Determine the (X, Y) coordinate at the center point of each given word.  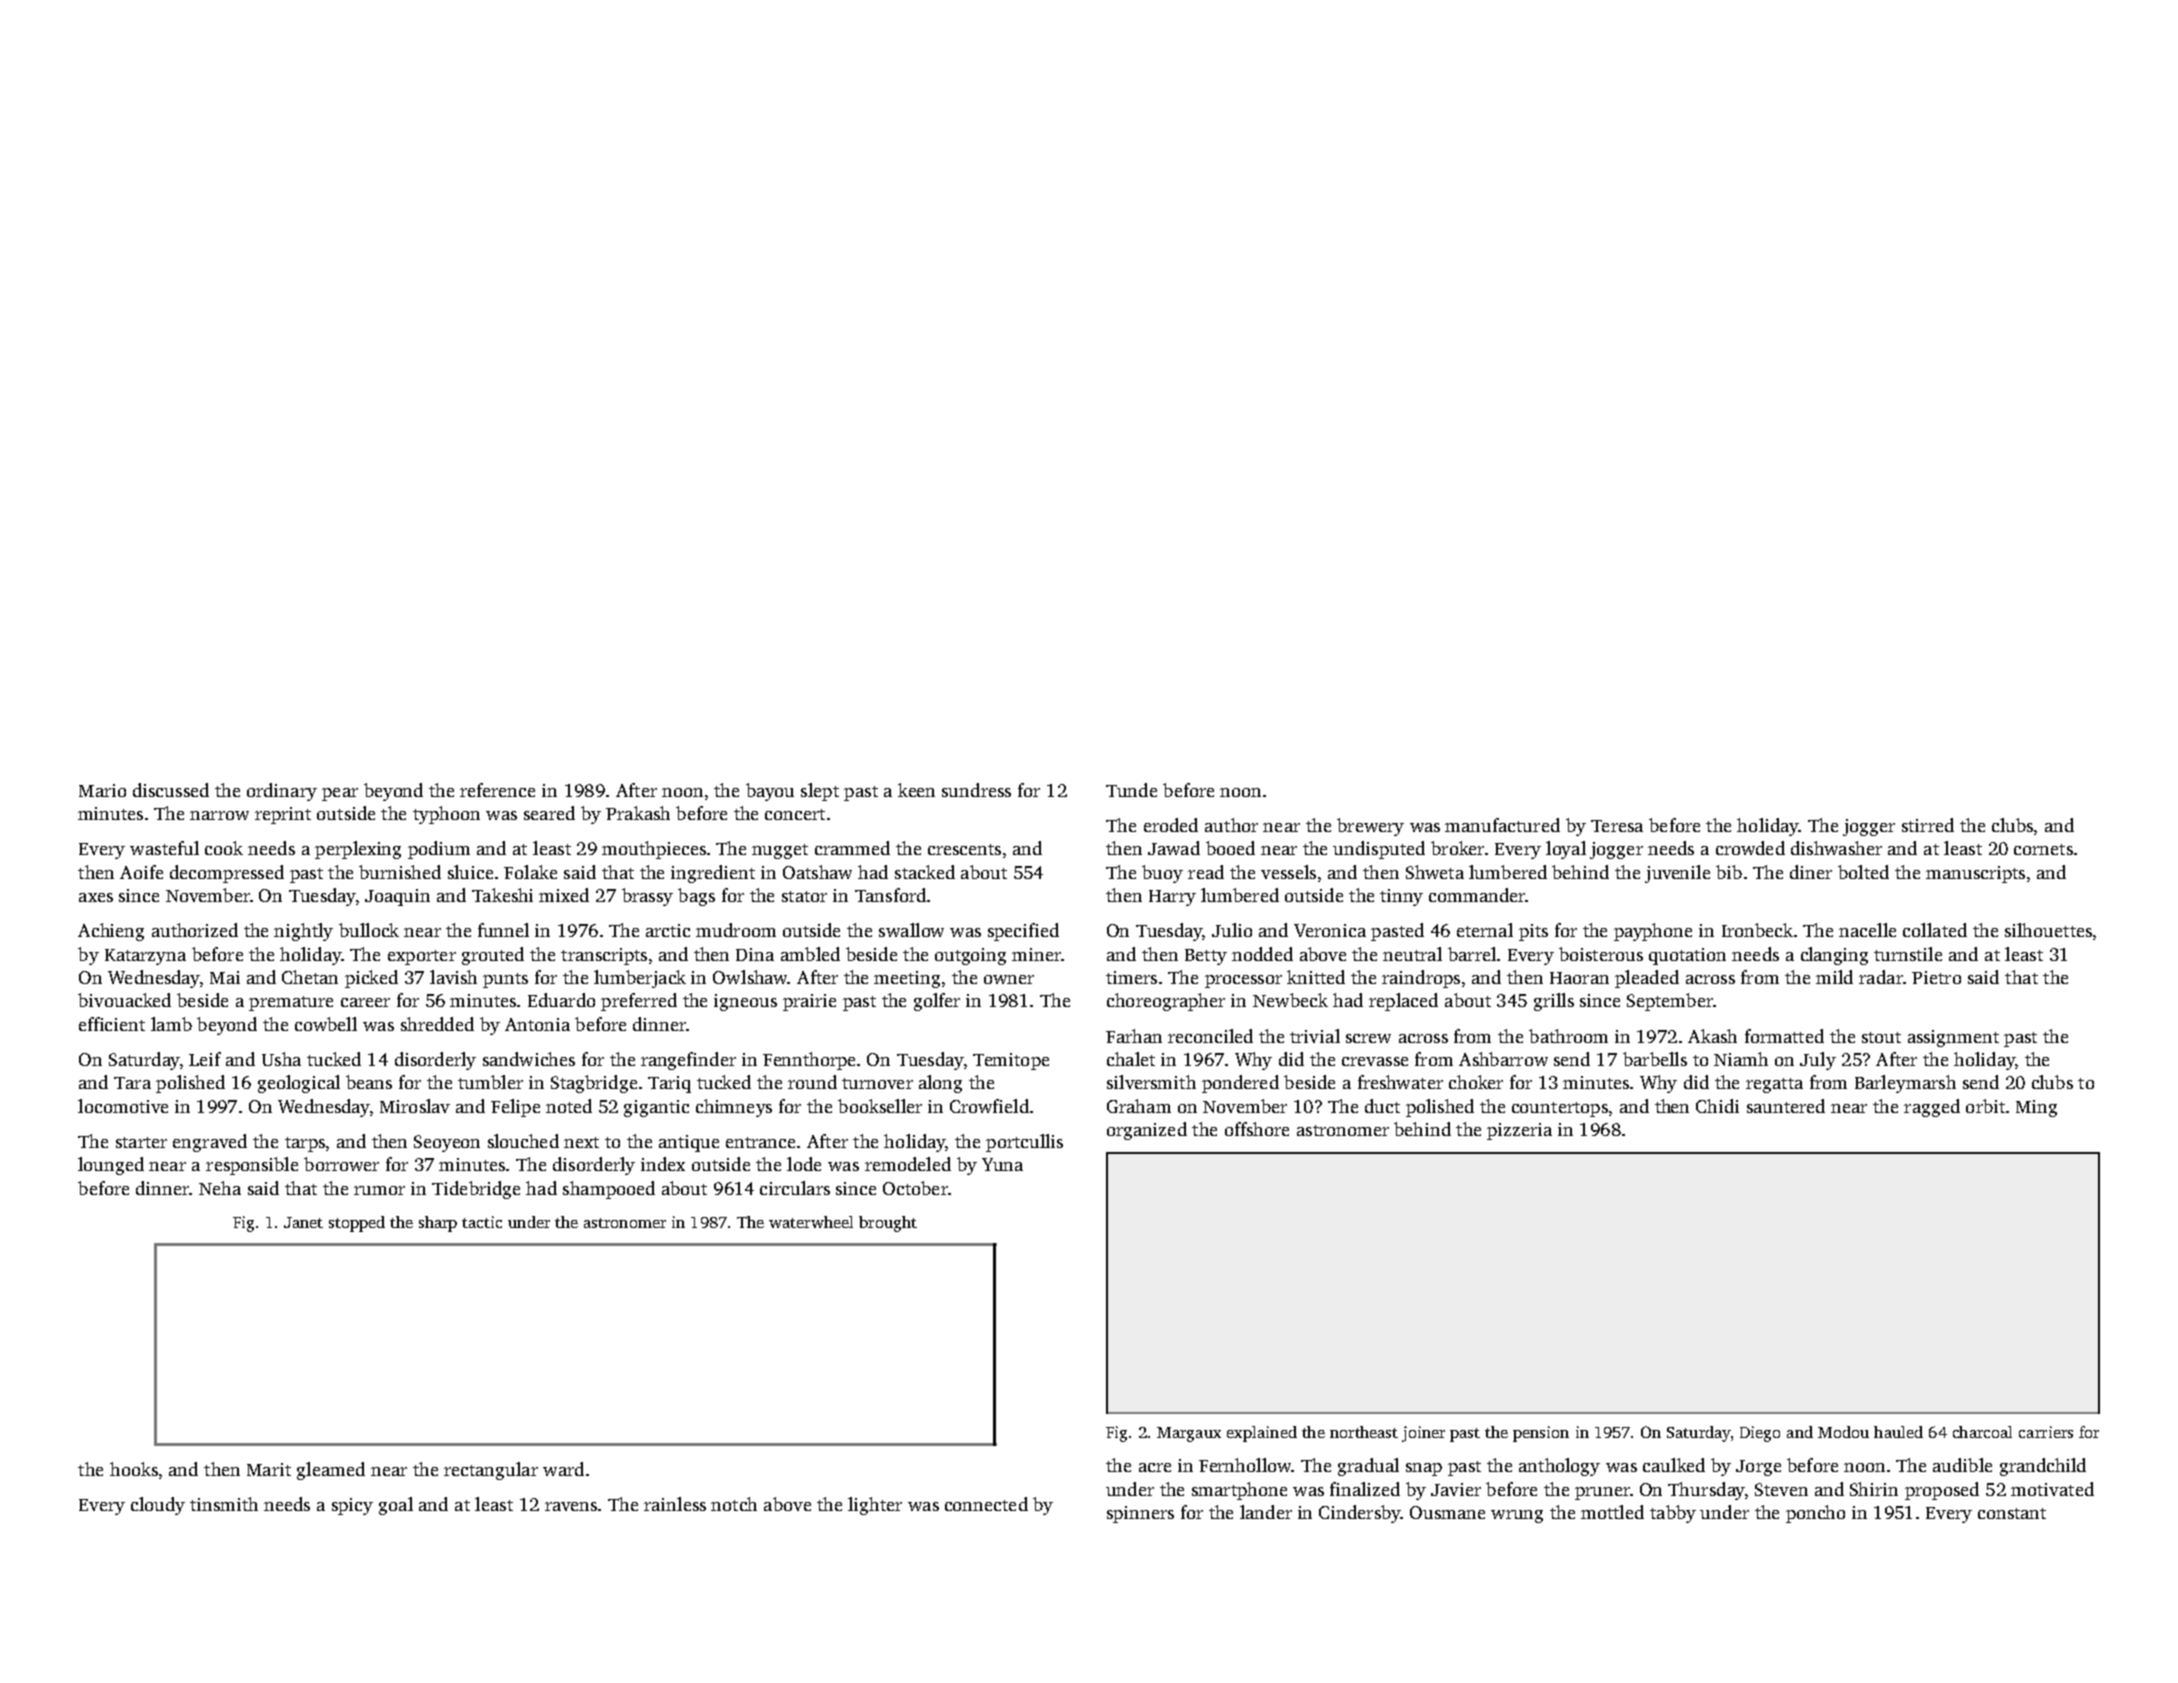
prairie (809, 1002)
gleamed (331, 1471)
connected (986, 1504)
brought (888, 1224)
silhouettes (2048, 930)
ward (563, 1469)
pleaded (1647, 979)
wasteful (164, 848)
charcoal (1982, 1432)
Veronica (1330, 930)
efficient (112, 1024)
